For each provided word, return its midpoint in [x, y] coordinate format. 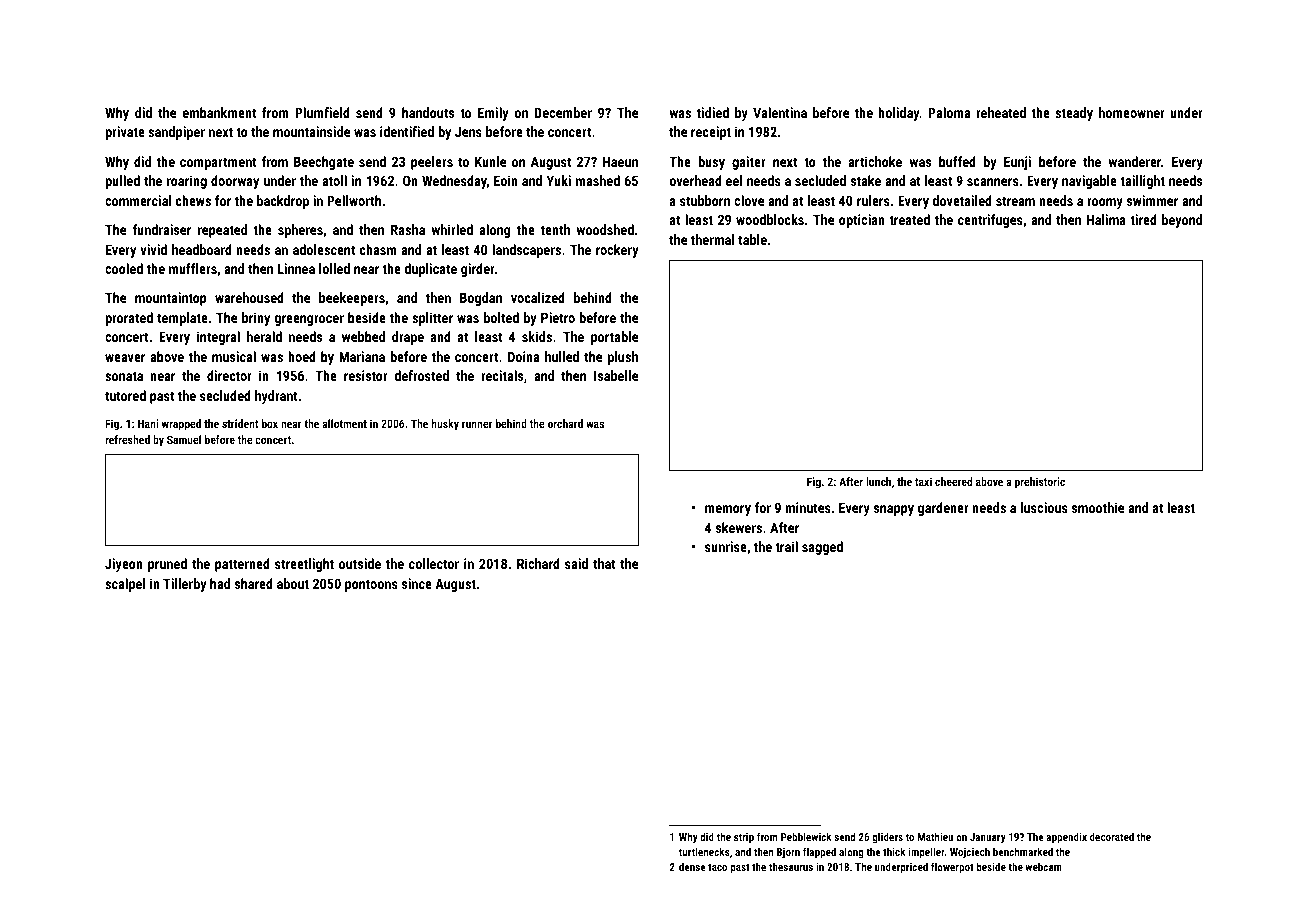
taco [717, 867]
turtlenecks [704, 851]
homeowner [1132, 112]
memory [728, 510]
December [563, 112]
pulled [122, 182]
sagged [822, 548]
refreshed [127, 439]
